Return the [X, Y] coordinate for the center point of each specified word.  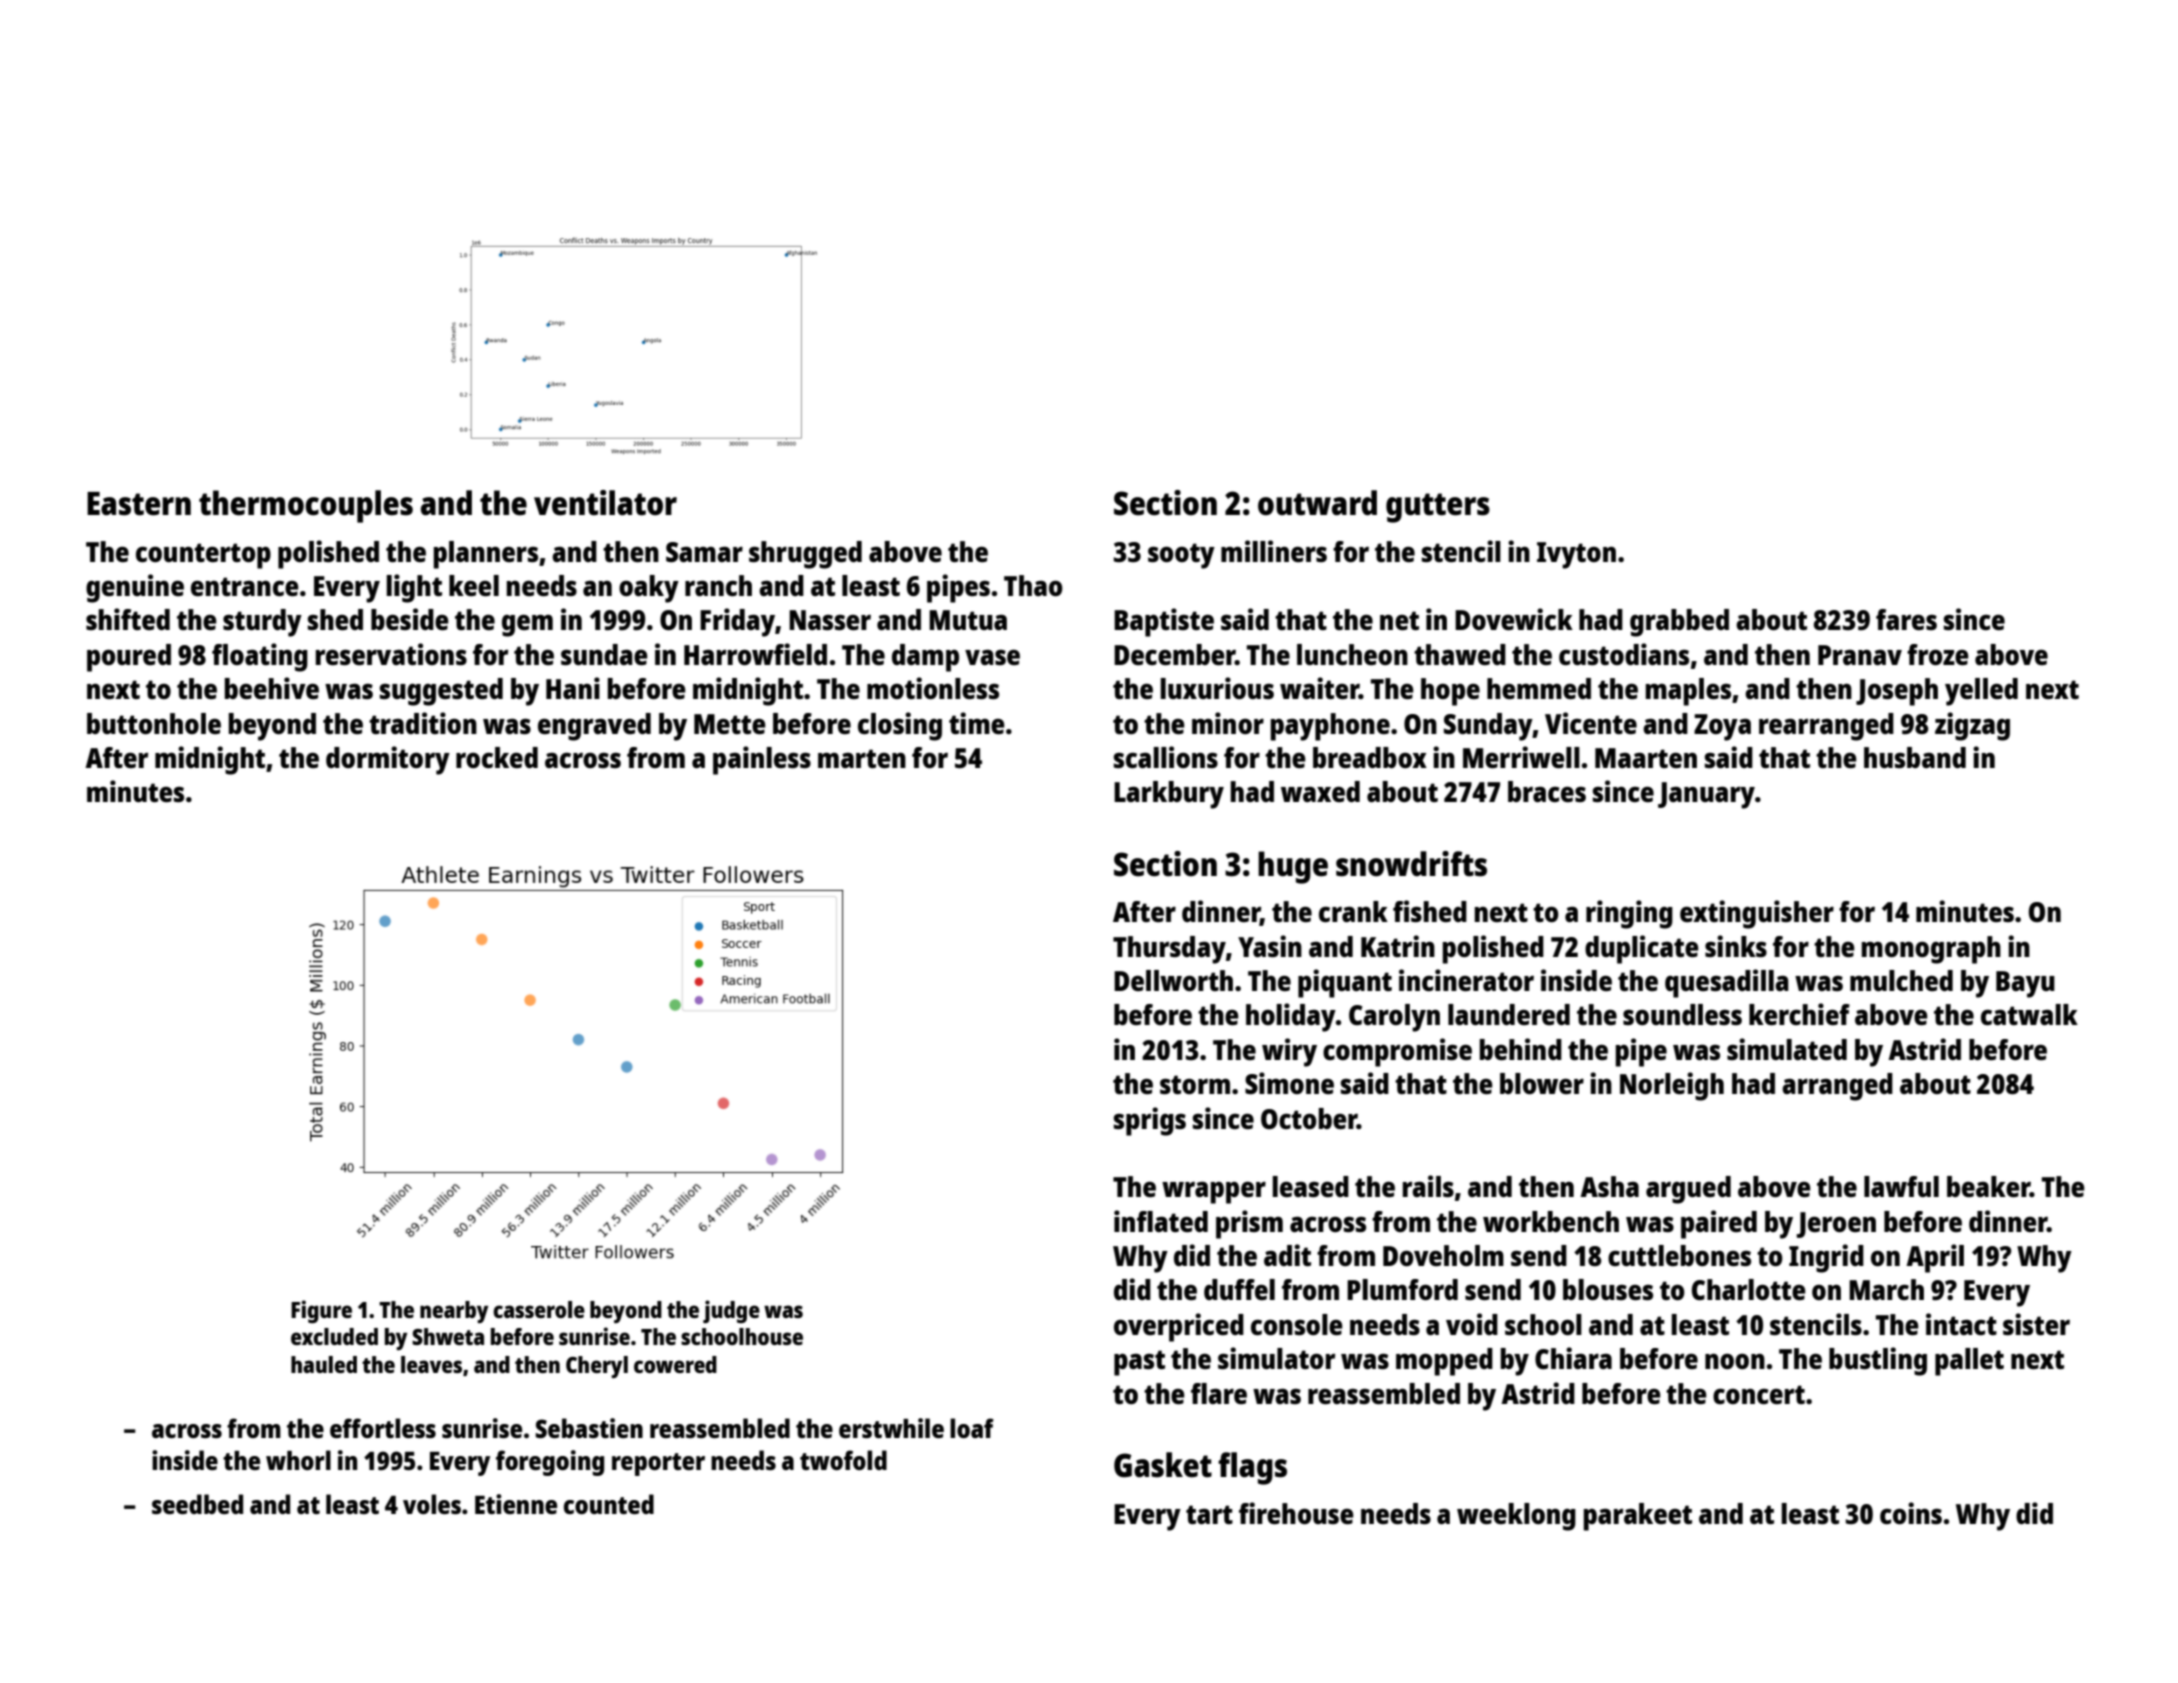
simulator [1276, 1358]
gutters [1438, 508]
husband [1915, 757]
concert [1759, 1394]
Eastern [139, 504]
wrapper [1214, 1192]
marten [862, 758]
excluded [334, 1336]
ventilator [605, 503]
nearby [454, 1312]
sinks [1736, 946]
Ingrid [1826, 1258]
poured [129, 658]
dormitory [388, 760]
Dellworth [1173, 980]
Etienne [516, 1504]
